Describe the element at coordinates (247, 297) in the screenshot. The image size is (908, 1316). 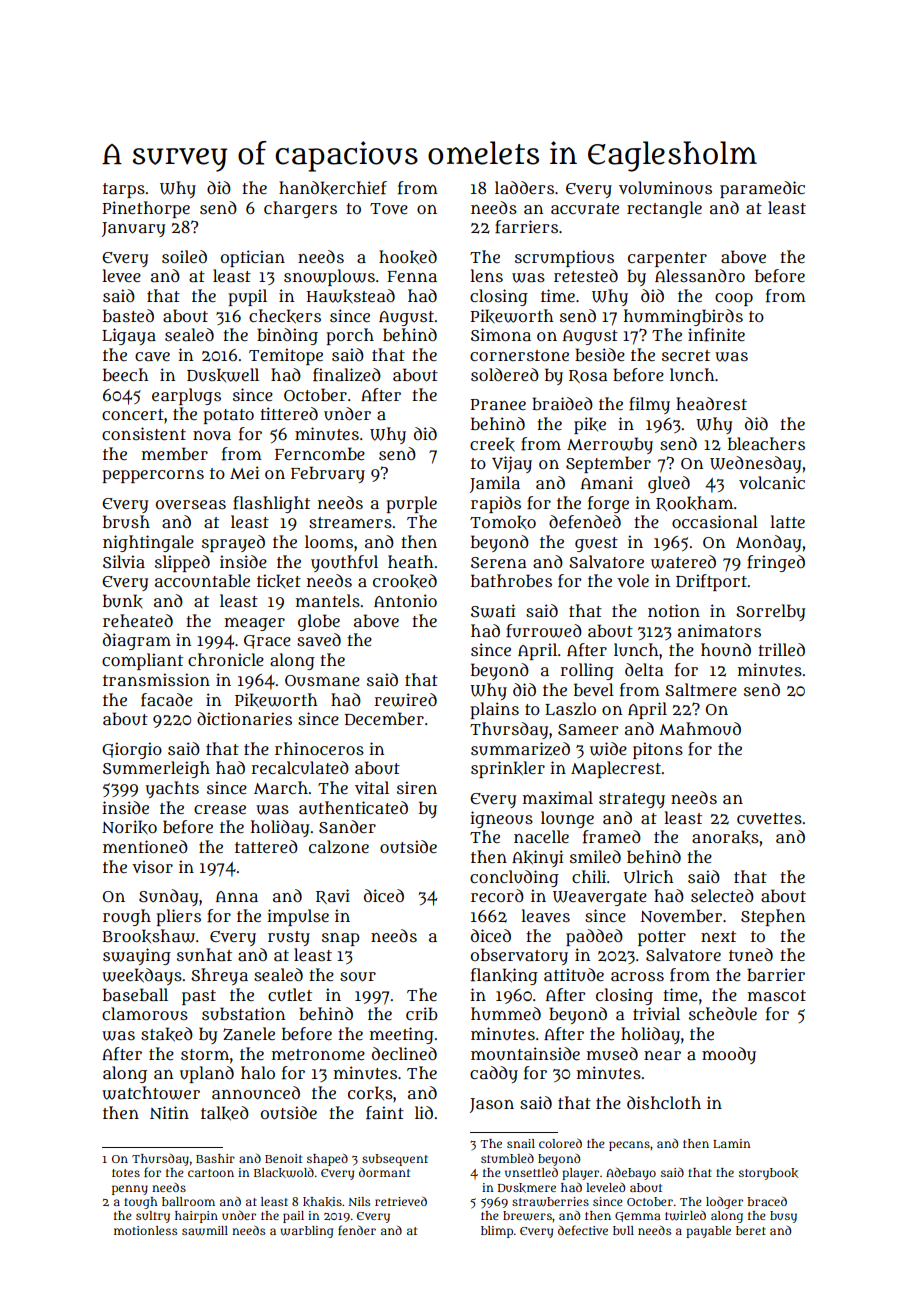
I see `pupil` at that location.
